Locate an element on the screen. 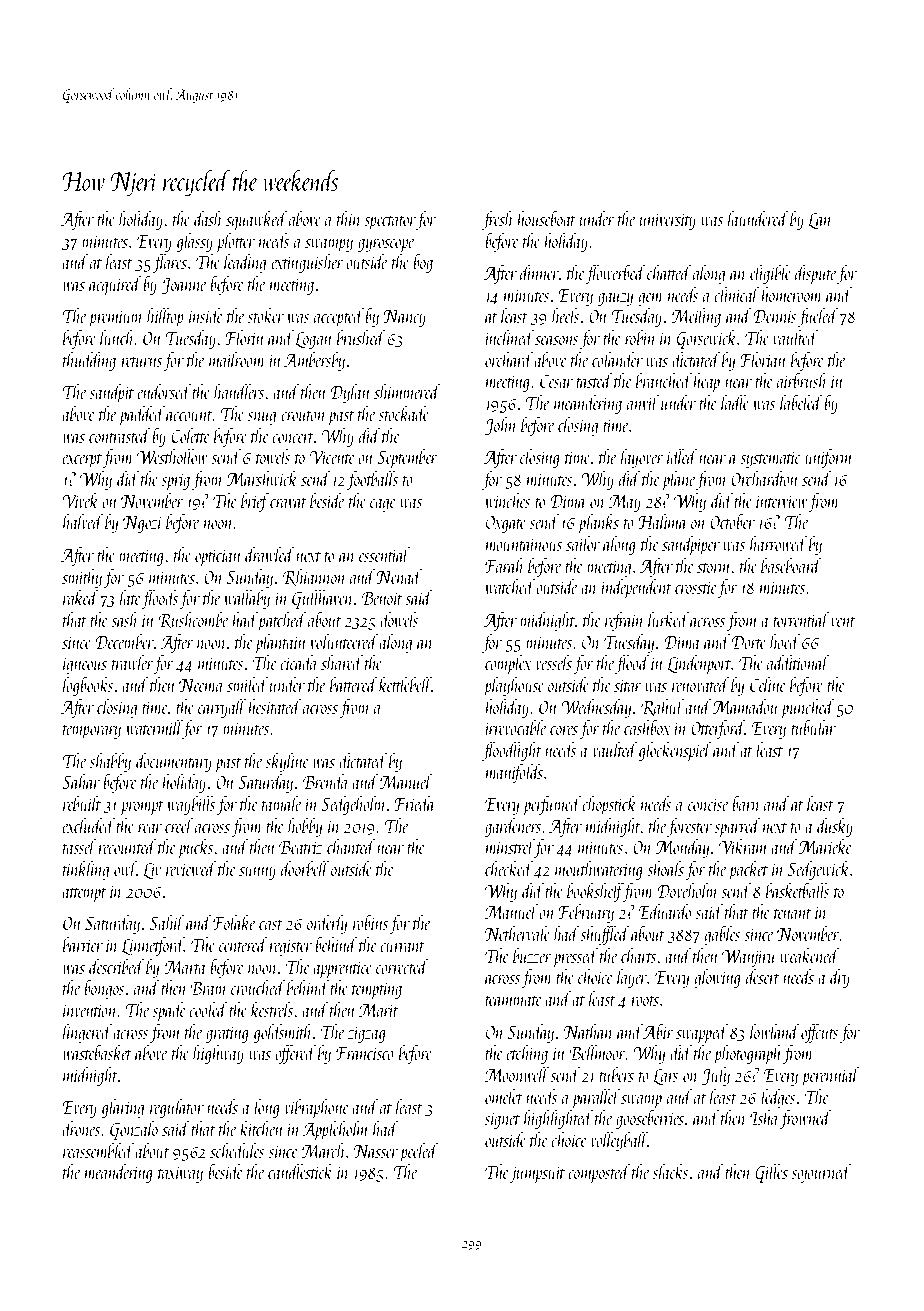  airbrush is located at coordinates (802, 380).
